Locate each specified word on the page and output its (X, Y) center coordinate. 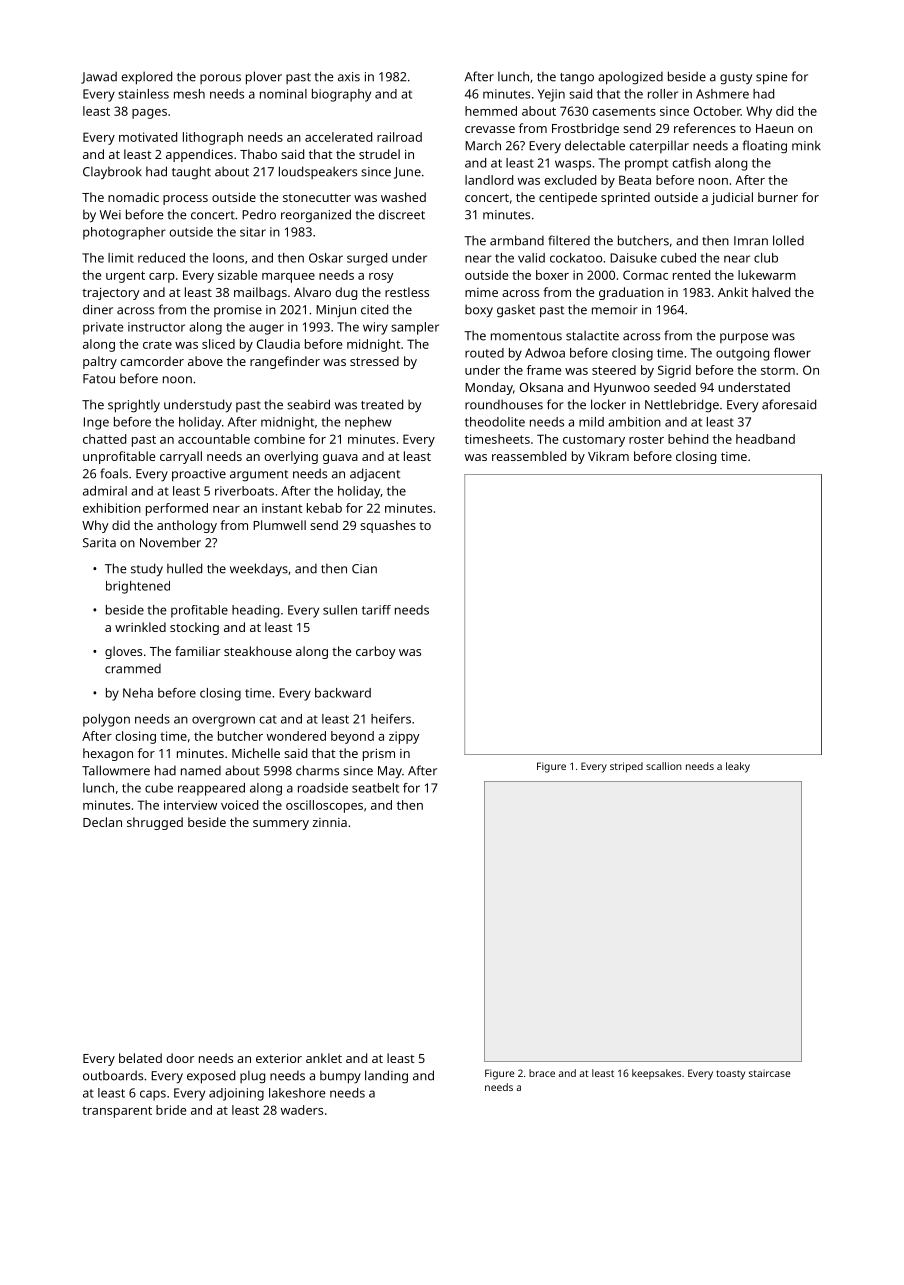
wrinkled (140, 627)
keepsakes (656, 1074)
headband (765, 439)
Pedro (259, 214)
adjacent (375, 475)
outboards (113, 1075)
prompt (646, 165)
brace (542, 1073)
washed (403, 197)
